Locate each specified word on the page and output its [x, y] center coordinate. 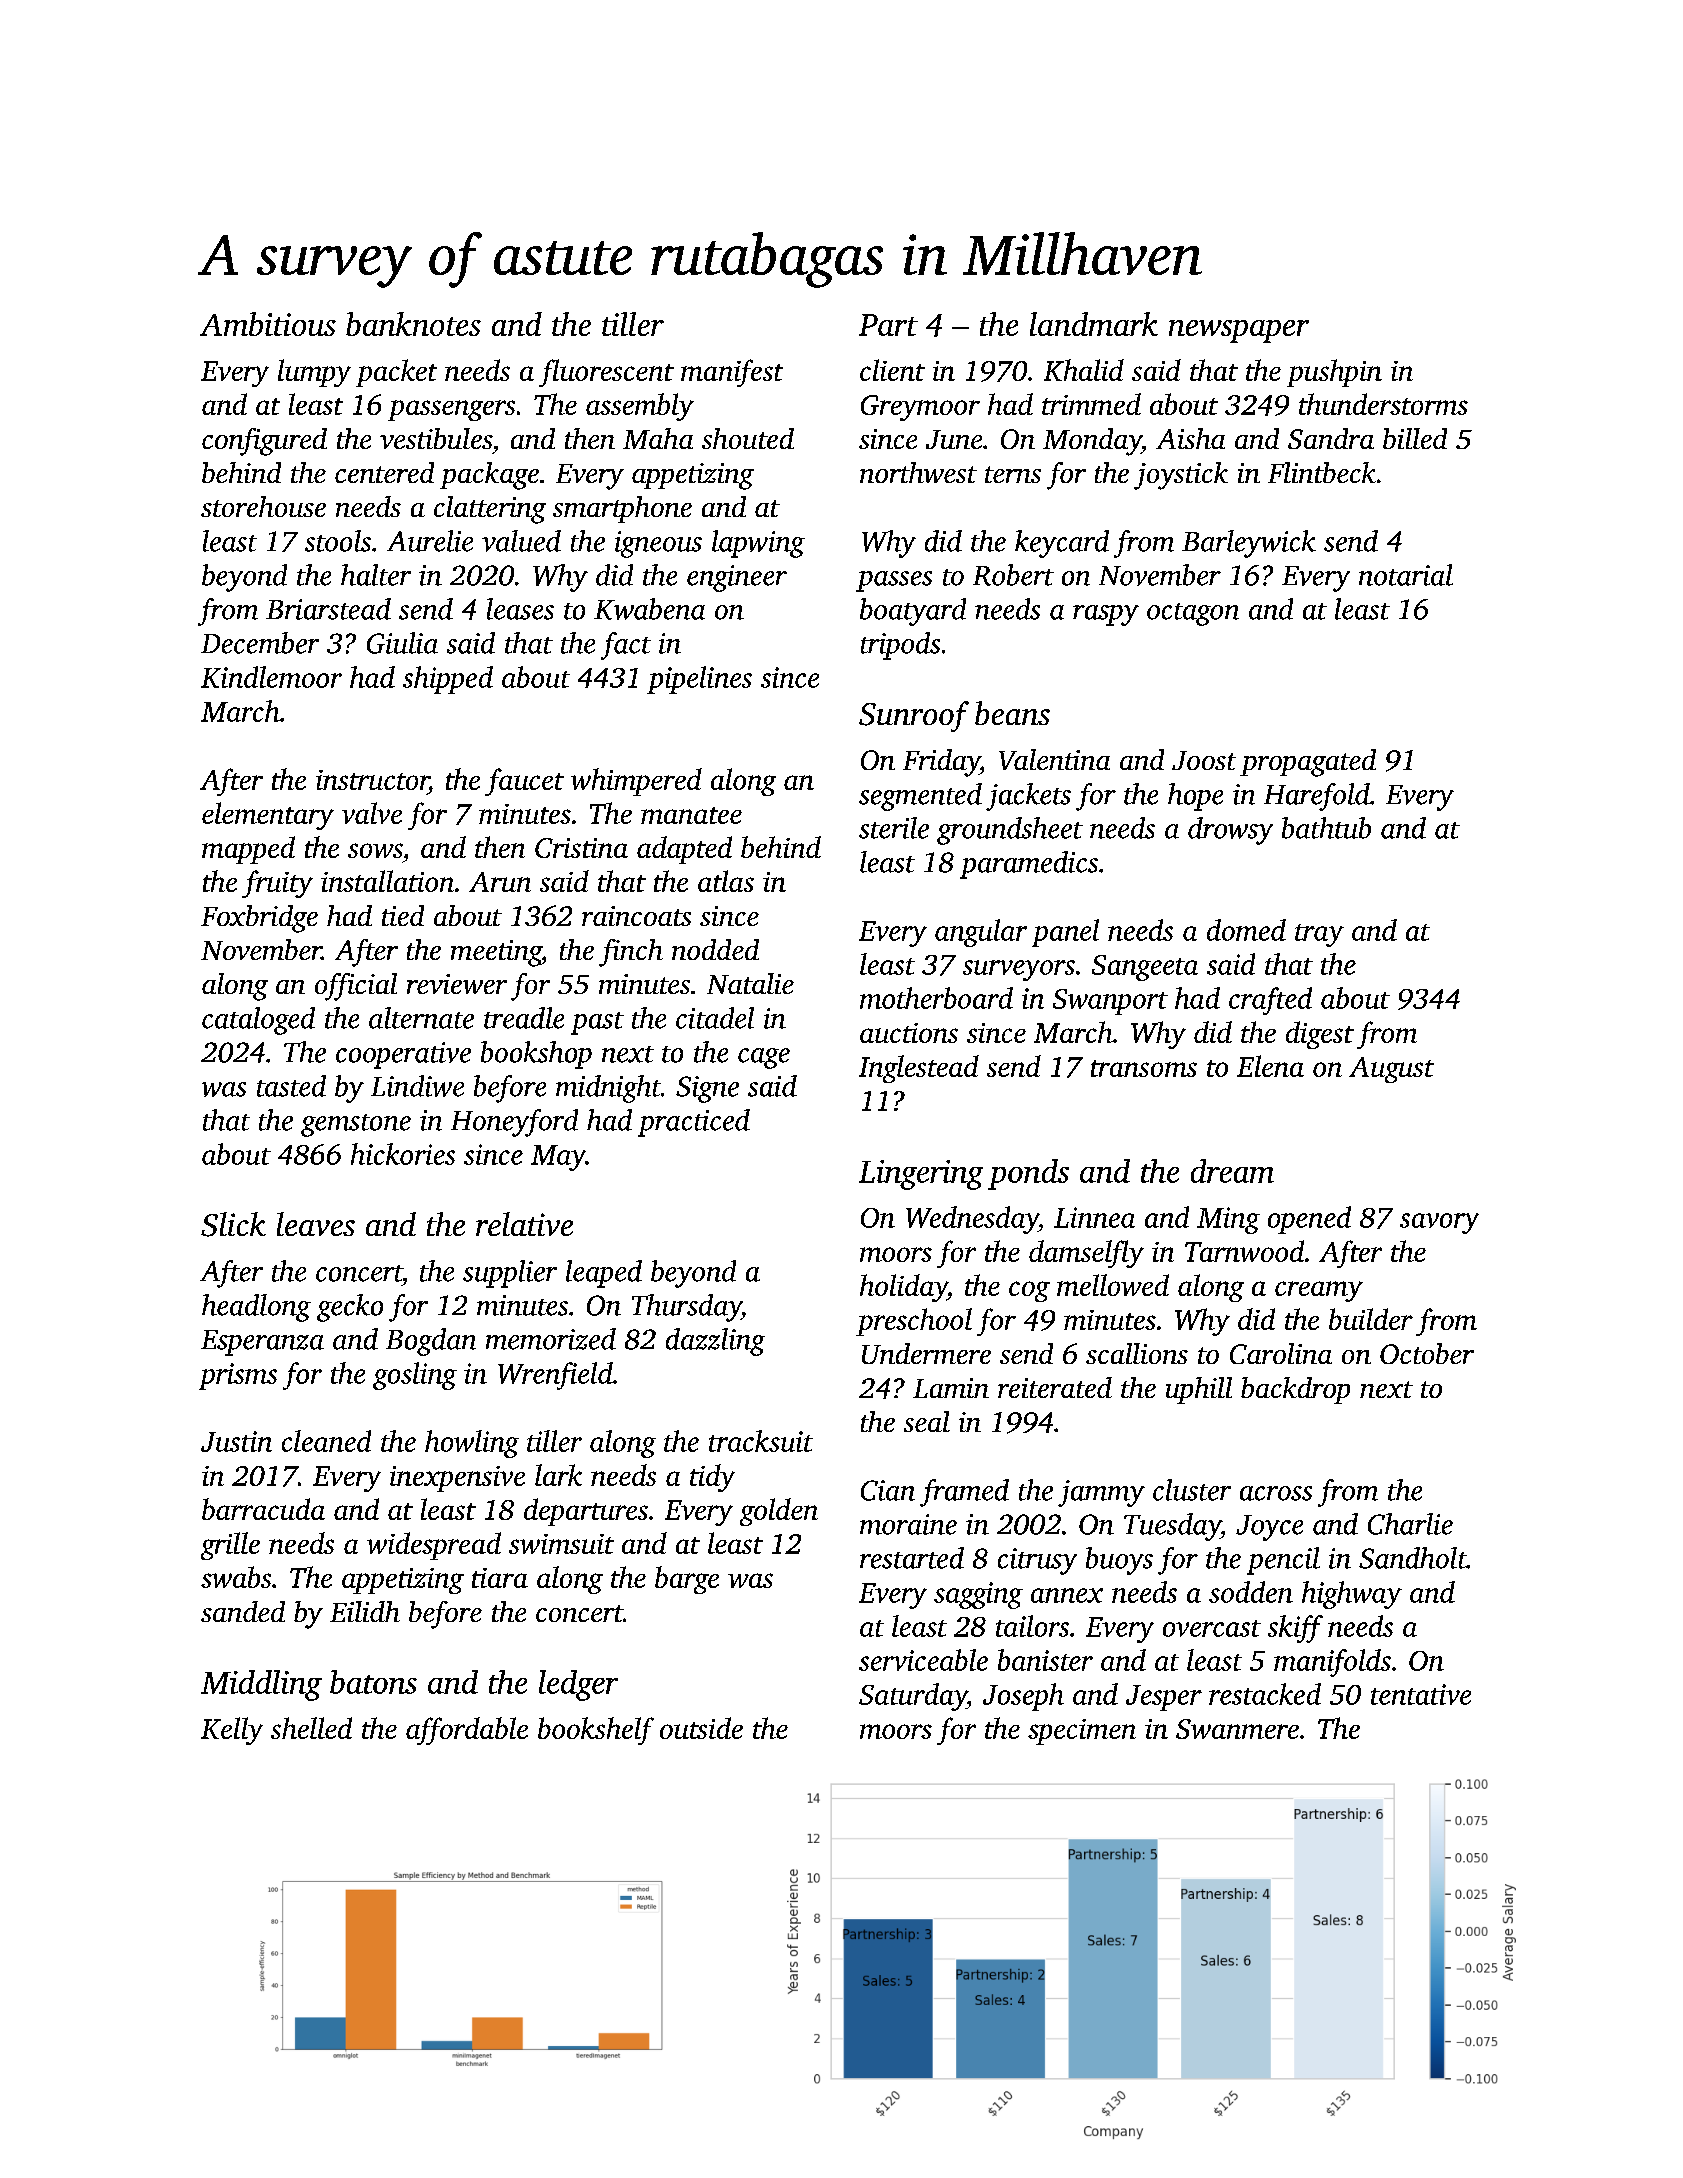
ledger [578, 1685]
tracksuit [761, 1441]
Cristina [581, 848]
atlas [726, 881]
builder [1371, 1319]
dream [1232, 1171]
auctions [909, 1033]
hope [1195, 797]
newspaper [1239, 331]
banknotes [413, 324]
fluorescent [606, 373]
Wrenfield [555, 1376]
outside [701, 1728]
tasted [291, 1086]
